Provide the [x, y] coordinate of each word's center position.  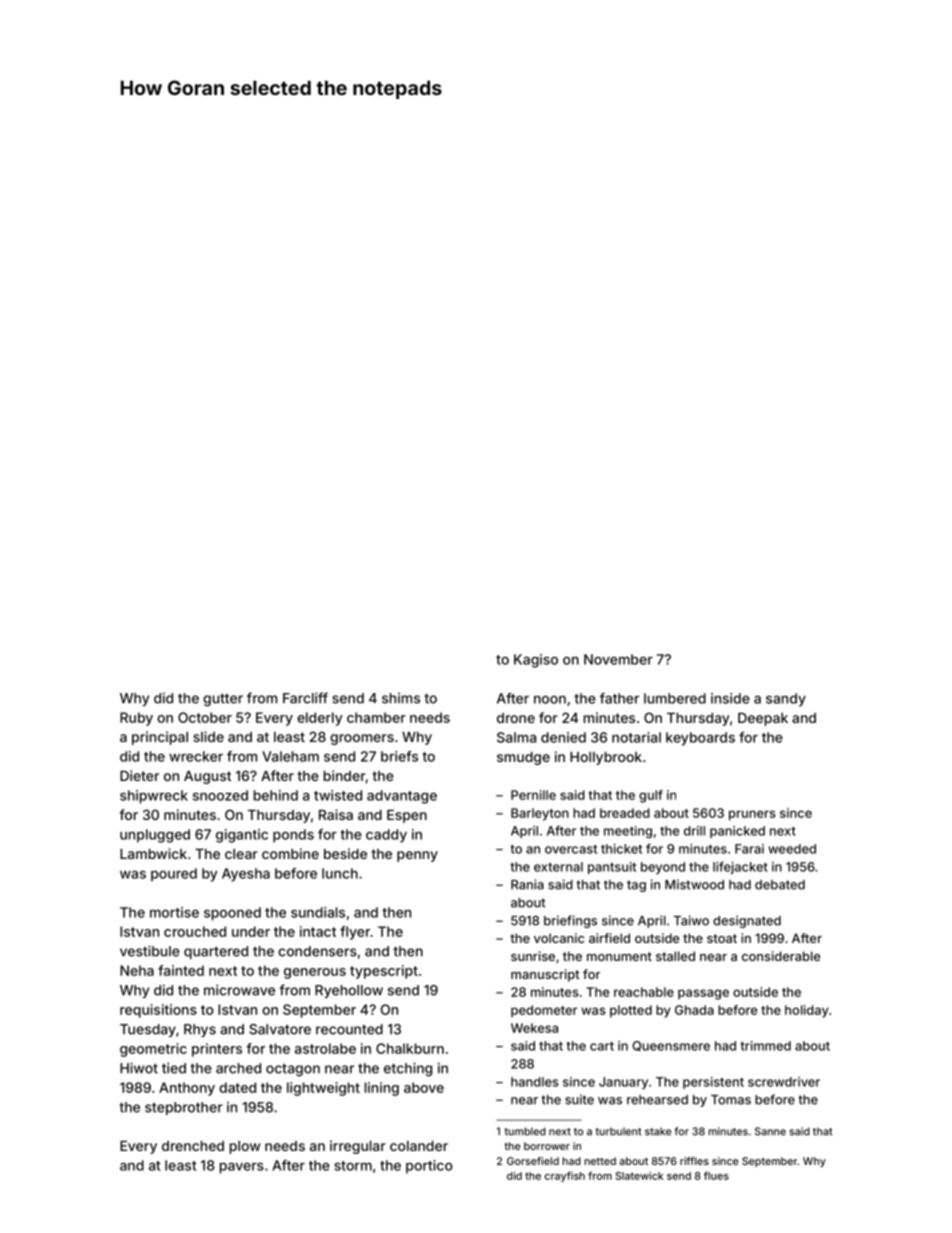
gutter [223, 700]
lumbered [675, 698]
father [619, 698]
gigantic [242, 836]
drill [694, 831]
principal [160, 738]
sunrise [533, 956]
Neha [137, 970]
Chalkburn [410, 1048]
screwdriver [784, 1082]
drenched [193, 1146]
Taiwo [691, 920]
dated [237, 1087]
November [618, 659]
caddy [386, 836]
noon [550, 700]
